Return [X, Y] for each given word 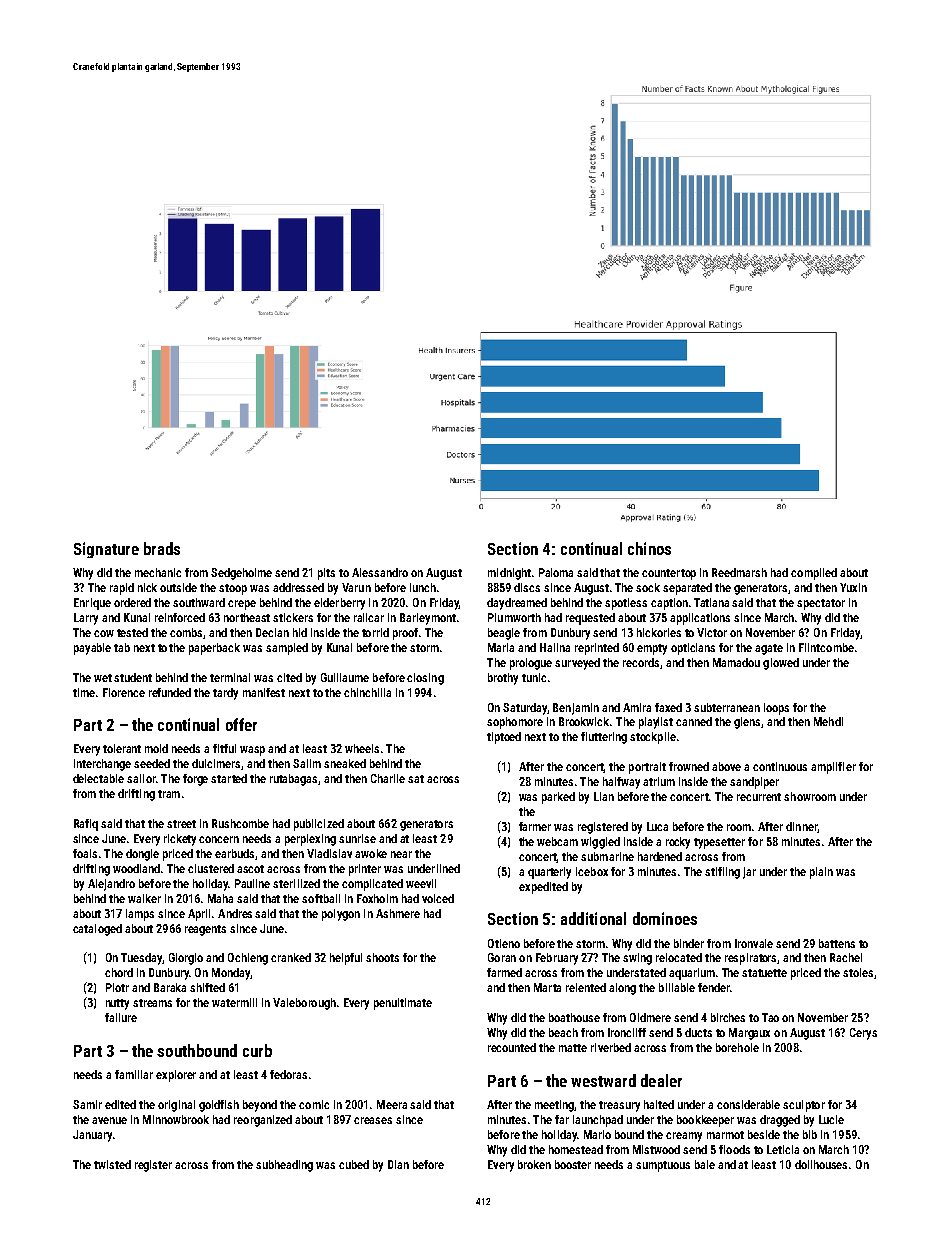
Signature [106, 550]
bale [705, 1164]
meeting [554, 1106]
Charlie [388, 778]
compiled [814, 574]
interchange [102, 765]
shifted [207, 987]
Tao [770, 1017]
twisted [112, 1164]
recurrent [759, 797]
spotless [626, 604]
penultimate [403, 1004]
